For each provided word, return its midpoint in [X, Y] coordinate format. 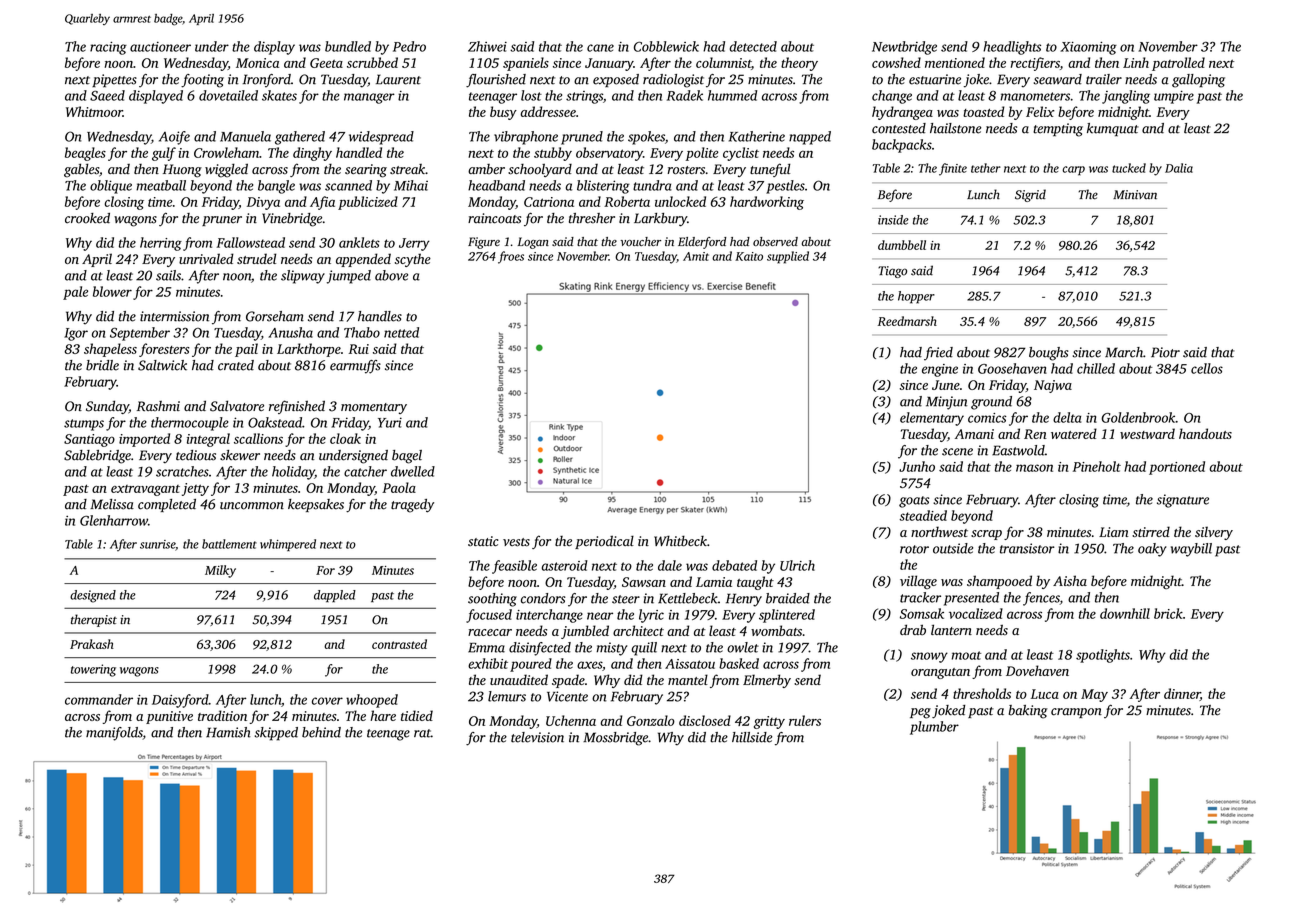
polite [702, 154]
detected [753, 46]
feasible [514, 567]
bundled [348, 46]
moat [966, 655]
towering [93, 670]
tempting [1058, 130]
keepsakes [316, 505]
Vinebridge [292, 220]
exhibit [488, 663]
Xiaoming [1088, 48]
